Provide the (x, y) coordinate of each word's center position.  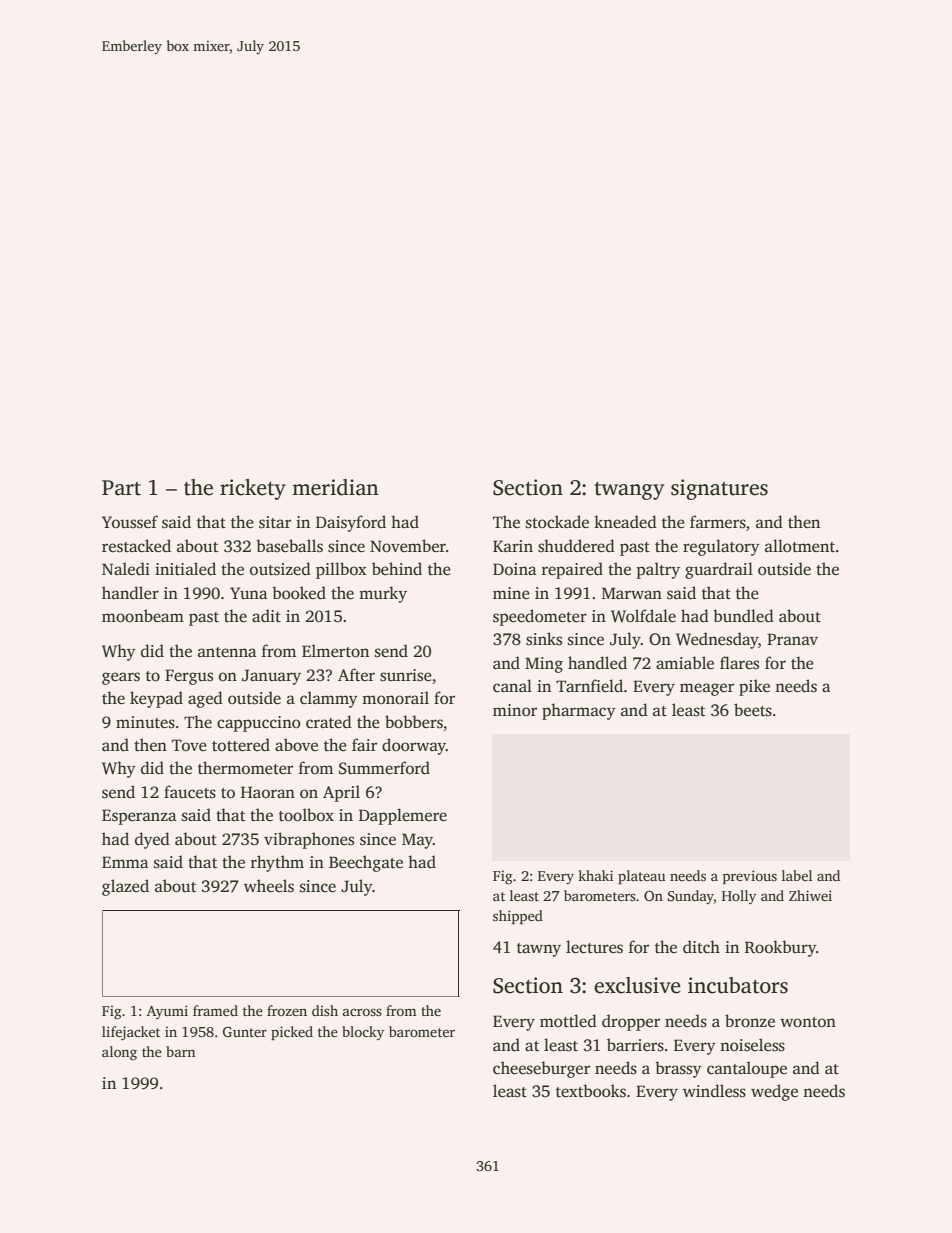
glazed (125, 887)
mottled (568, 1021)
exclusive (637, 985)
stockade (557, 522)
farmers (718, 522)
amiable (685, 663)
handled (597, 662)
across (362, 1012)
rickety (253, 489)
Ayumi (167, 1012)
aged (205, 699)
